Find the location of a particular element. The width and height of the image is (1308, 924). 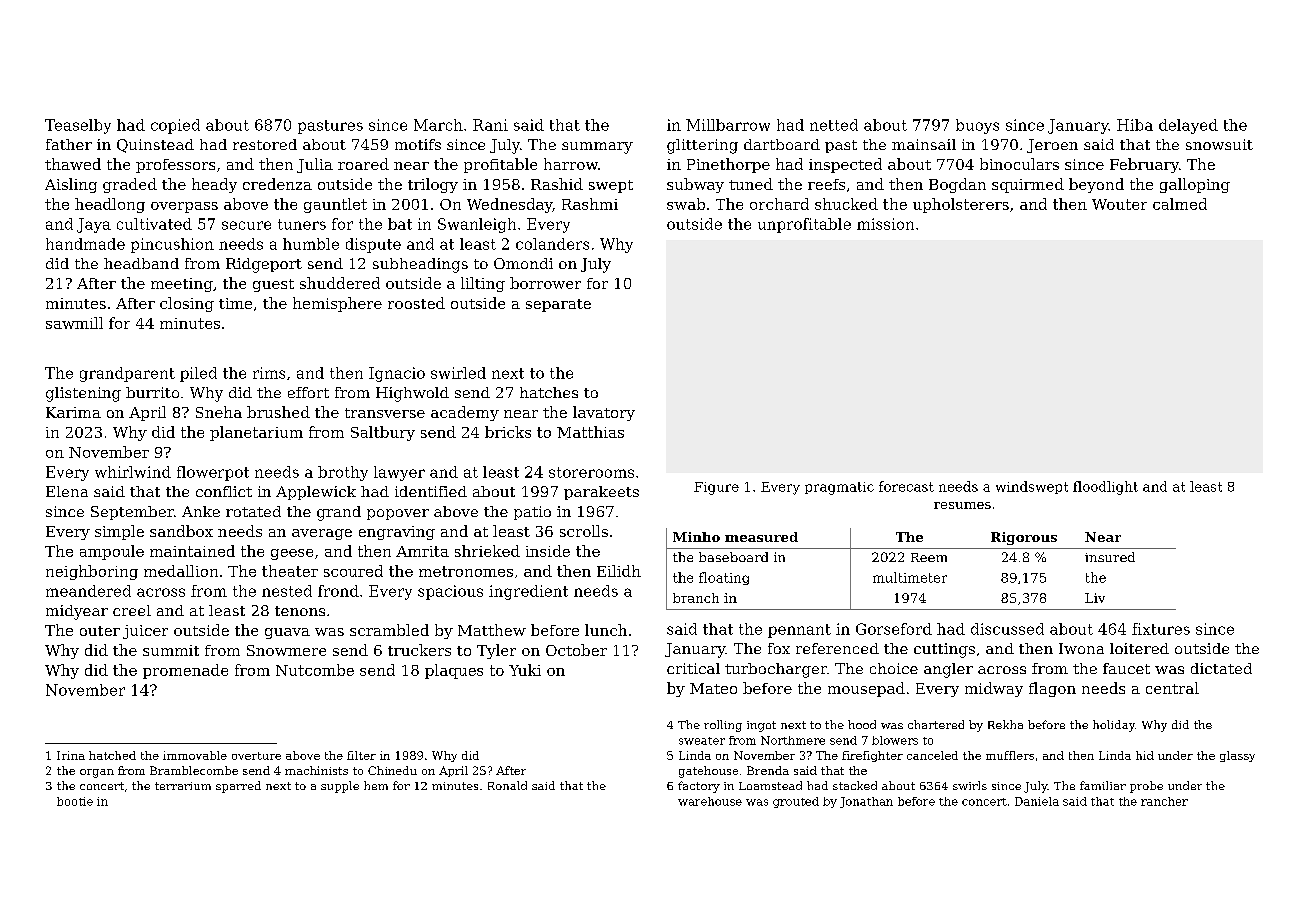

Teaselby is located at coordinates (78, 126).
